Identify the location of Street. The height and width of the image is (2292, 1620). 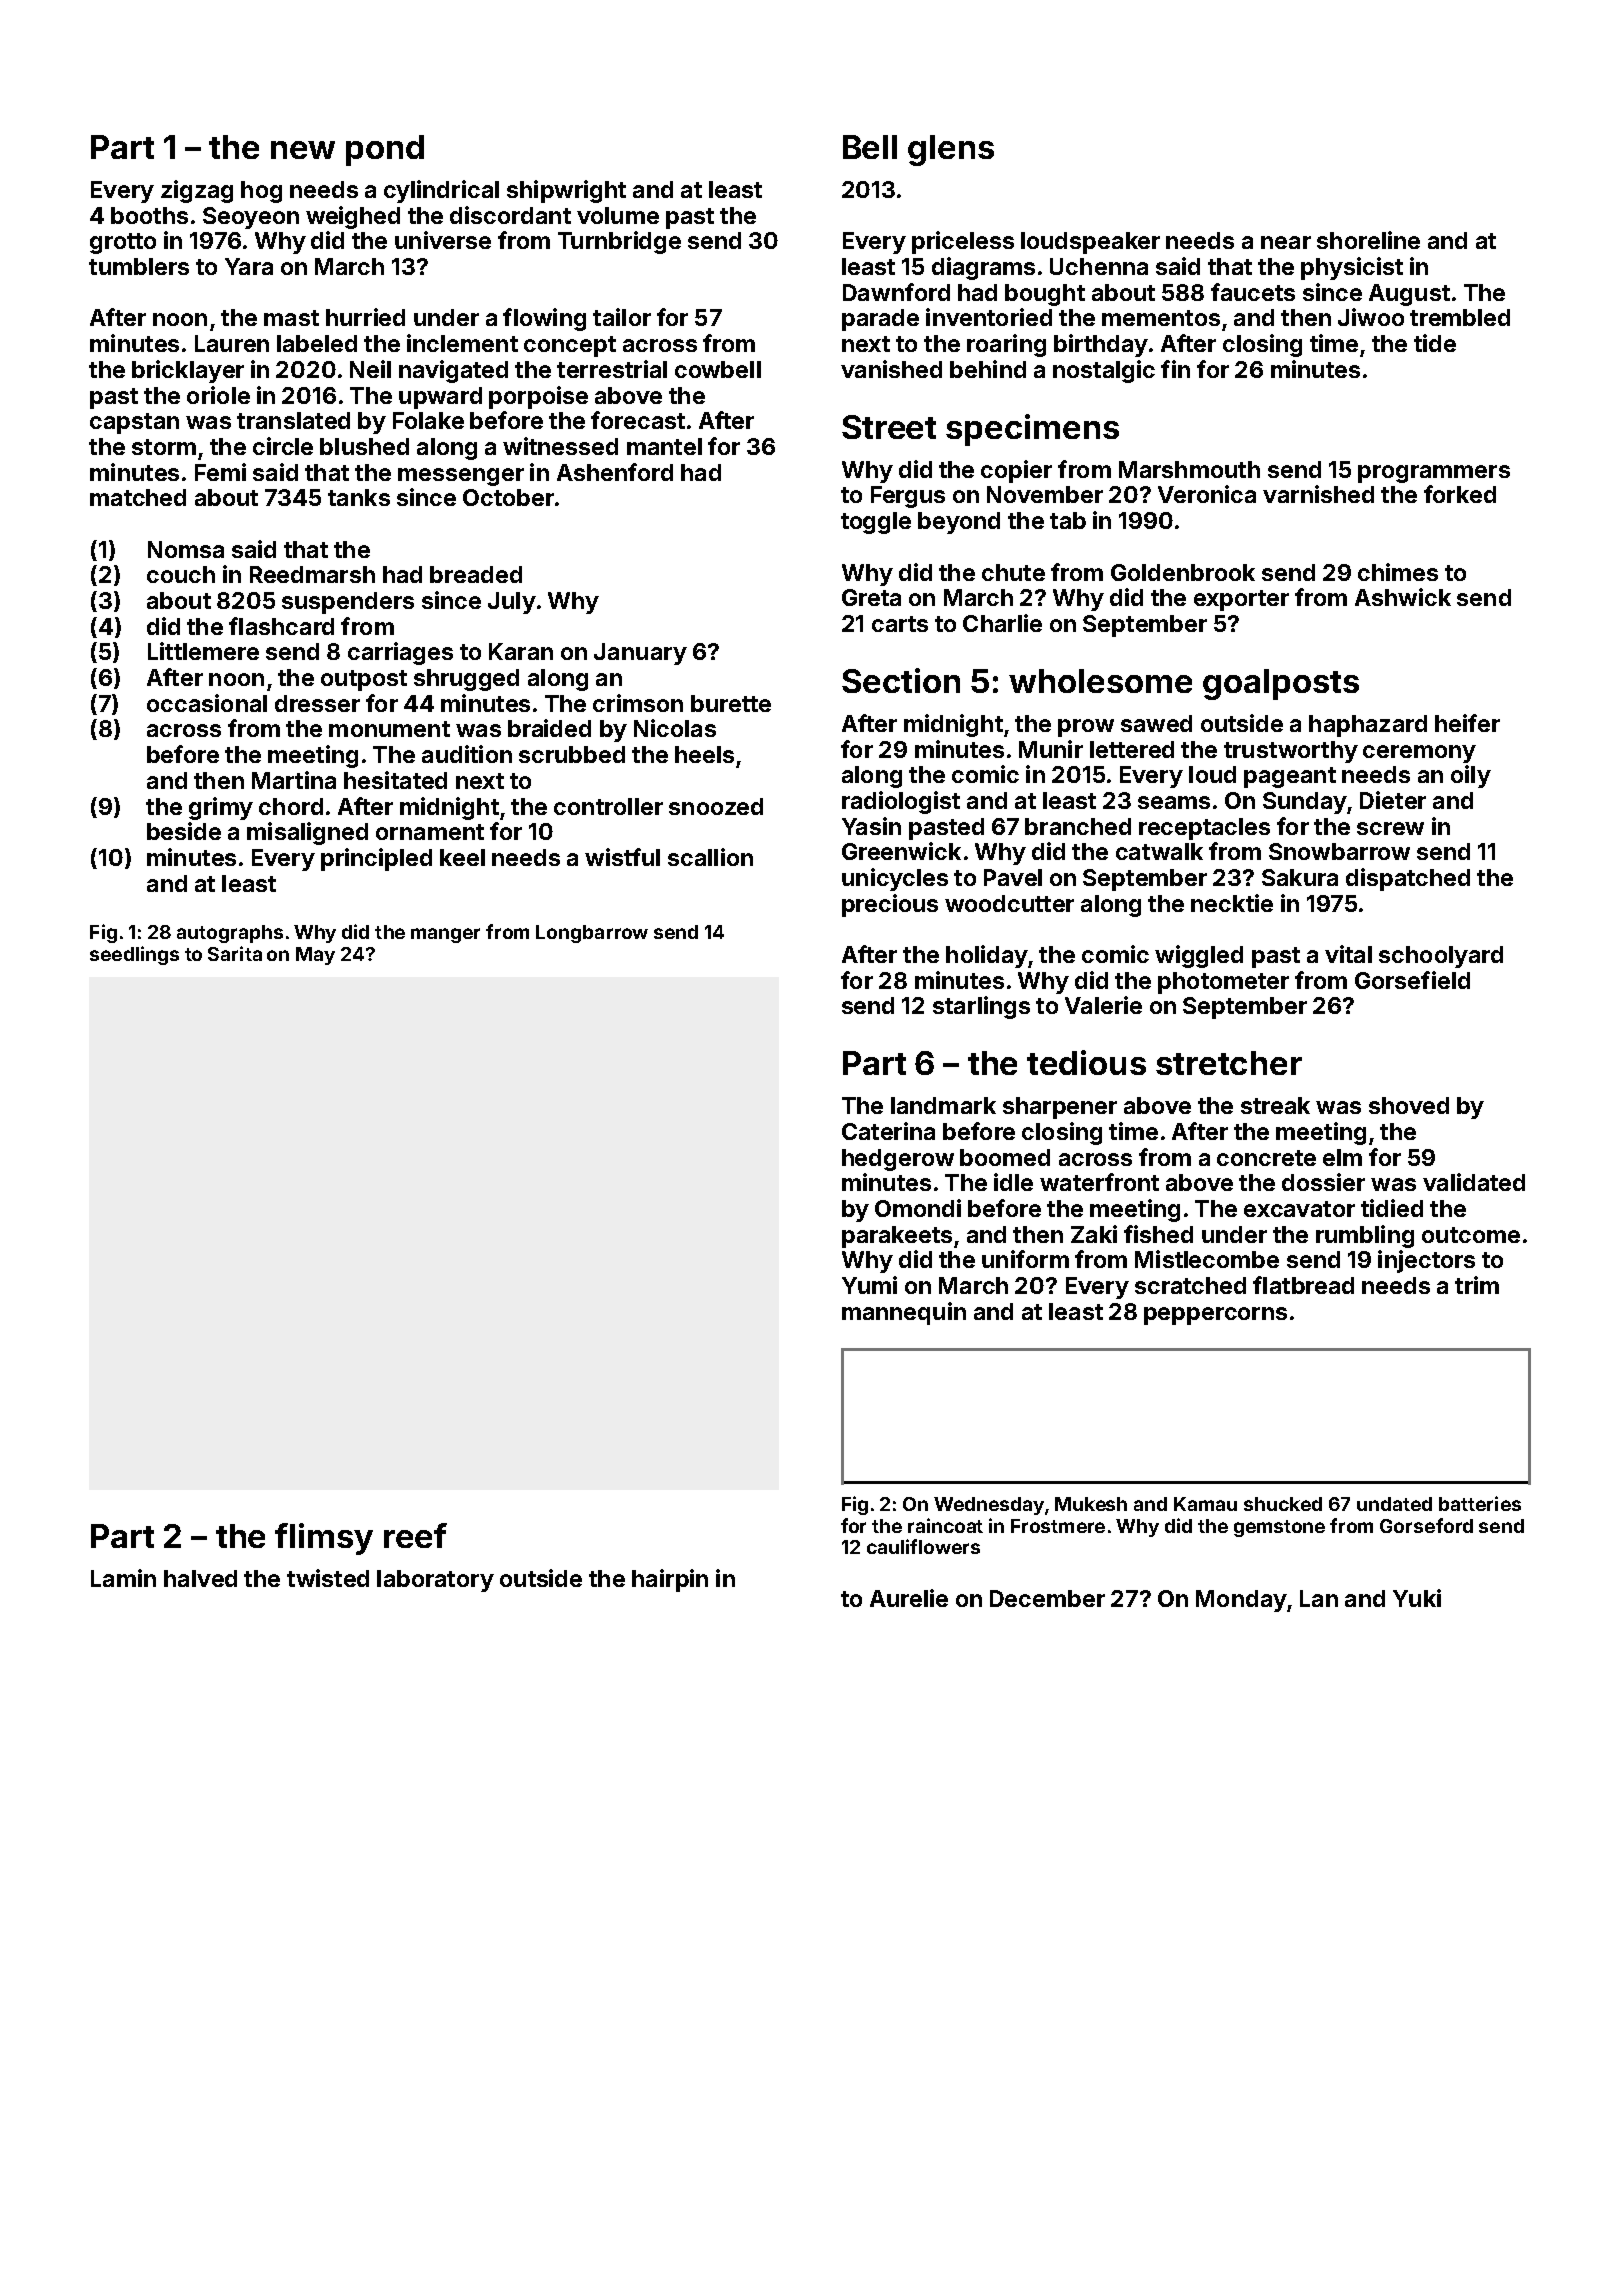
(889, 427).
